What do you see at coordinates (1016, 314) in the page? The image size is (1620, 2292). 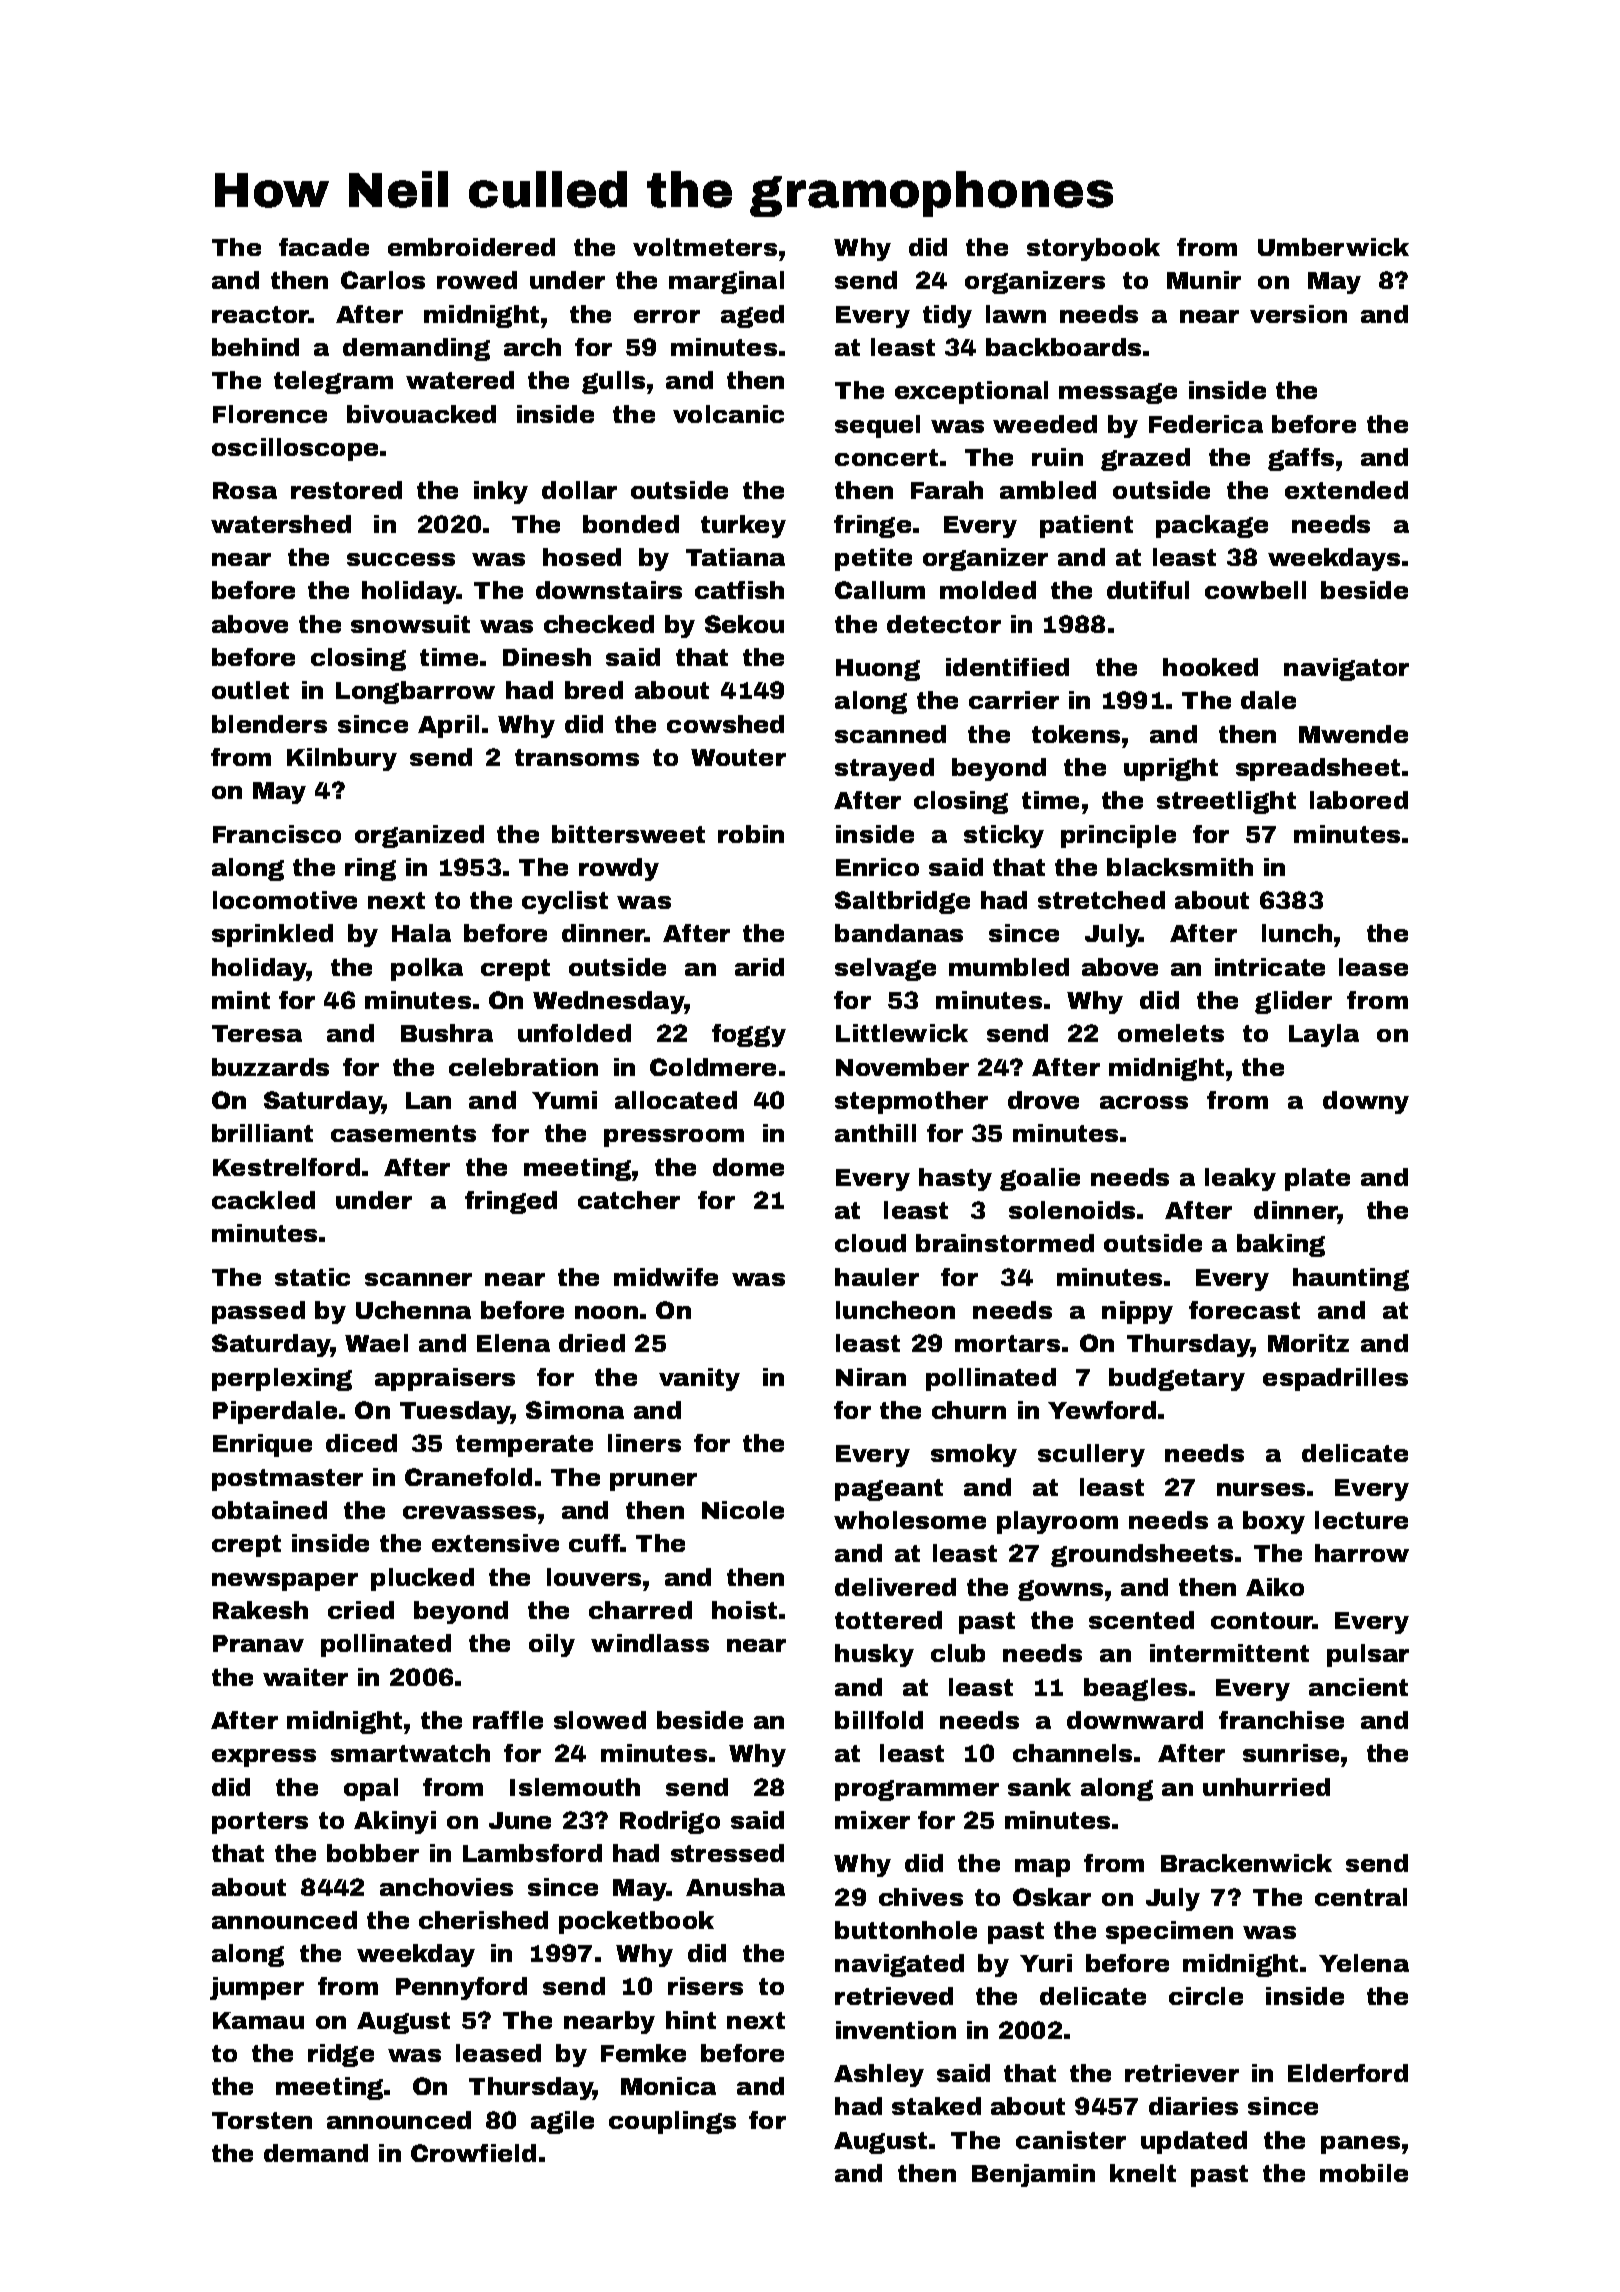 I see `lawn` at bounding box center [1016, 314].
